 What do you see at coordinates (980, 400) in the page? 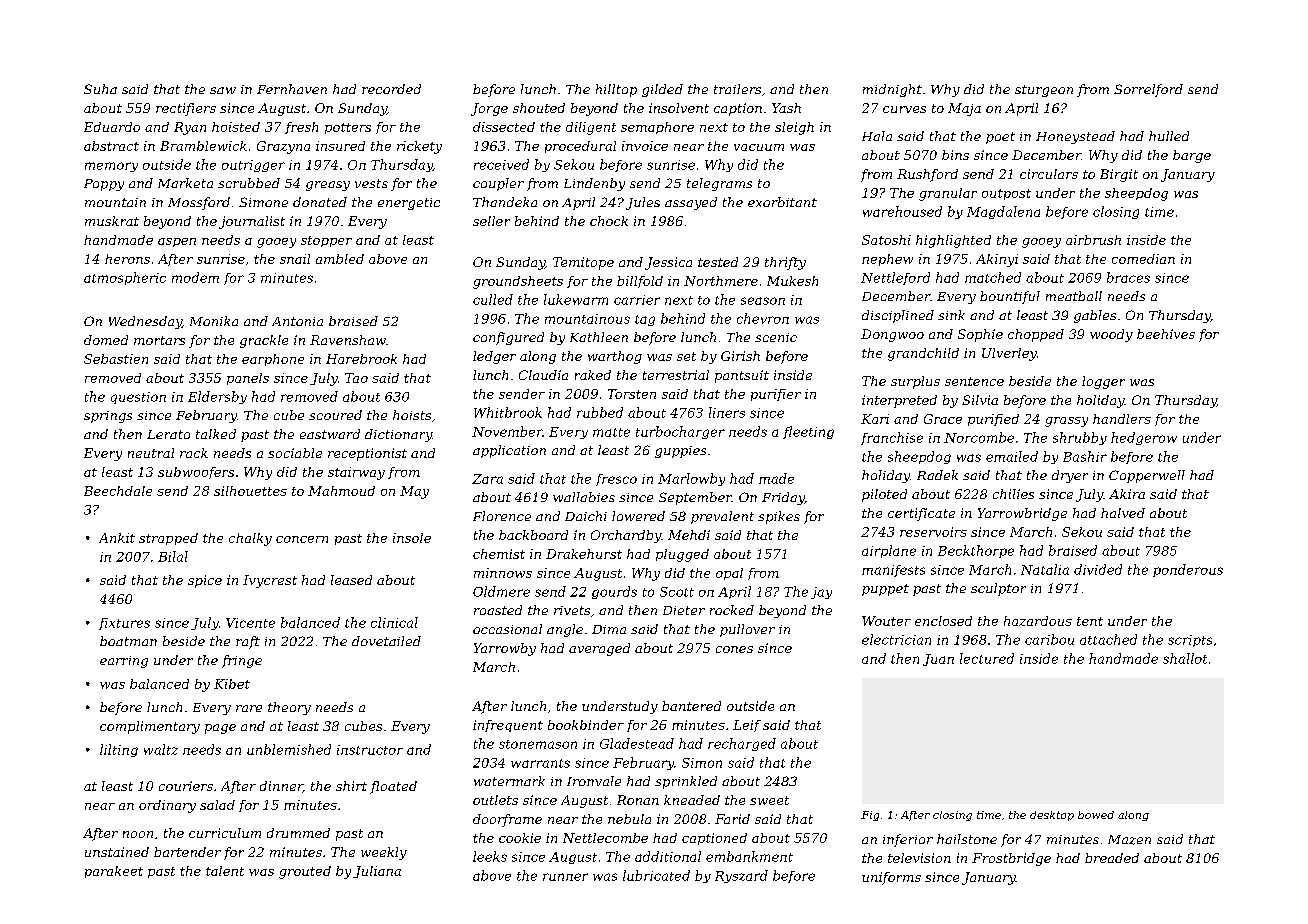
I see `Silvia` at bounding box center [980, 400].
